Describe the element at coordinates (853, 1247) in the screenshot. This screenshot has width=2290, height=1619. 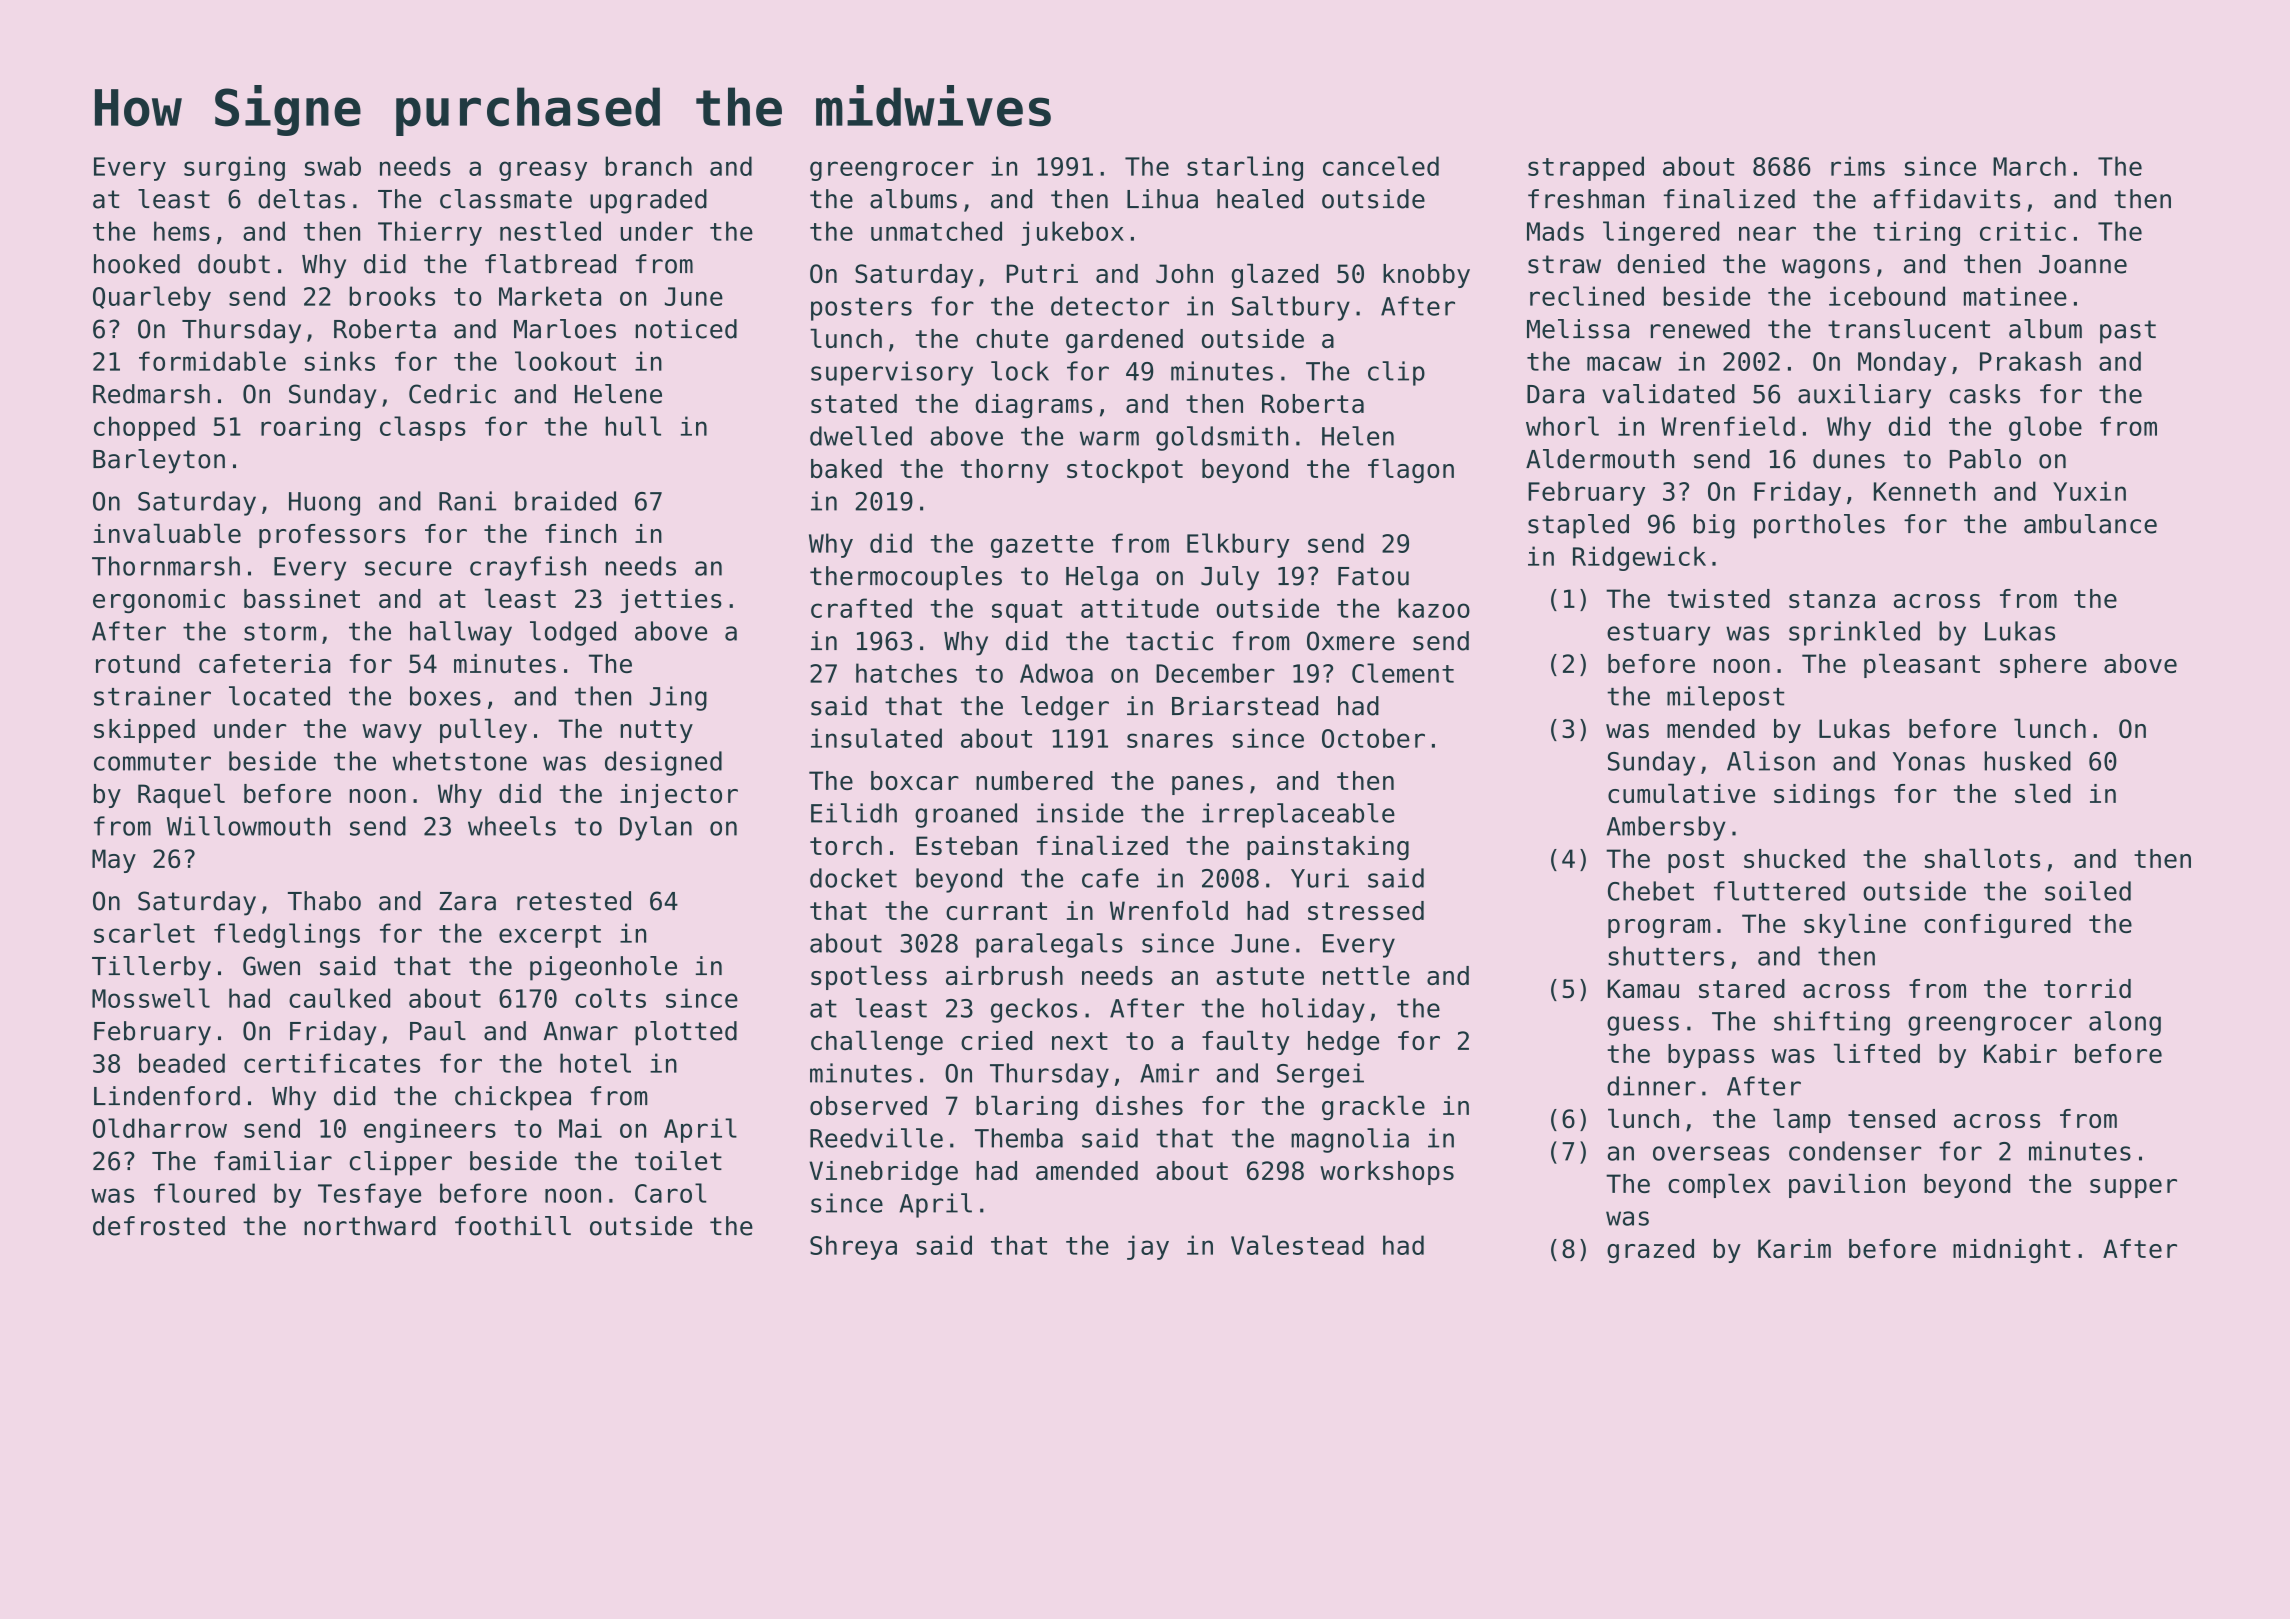
I see `Shreya` at that location.
